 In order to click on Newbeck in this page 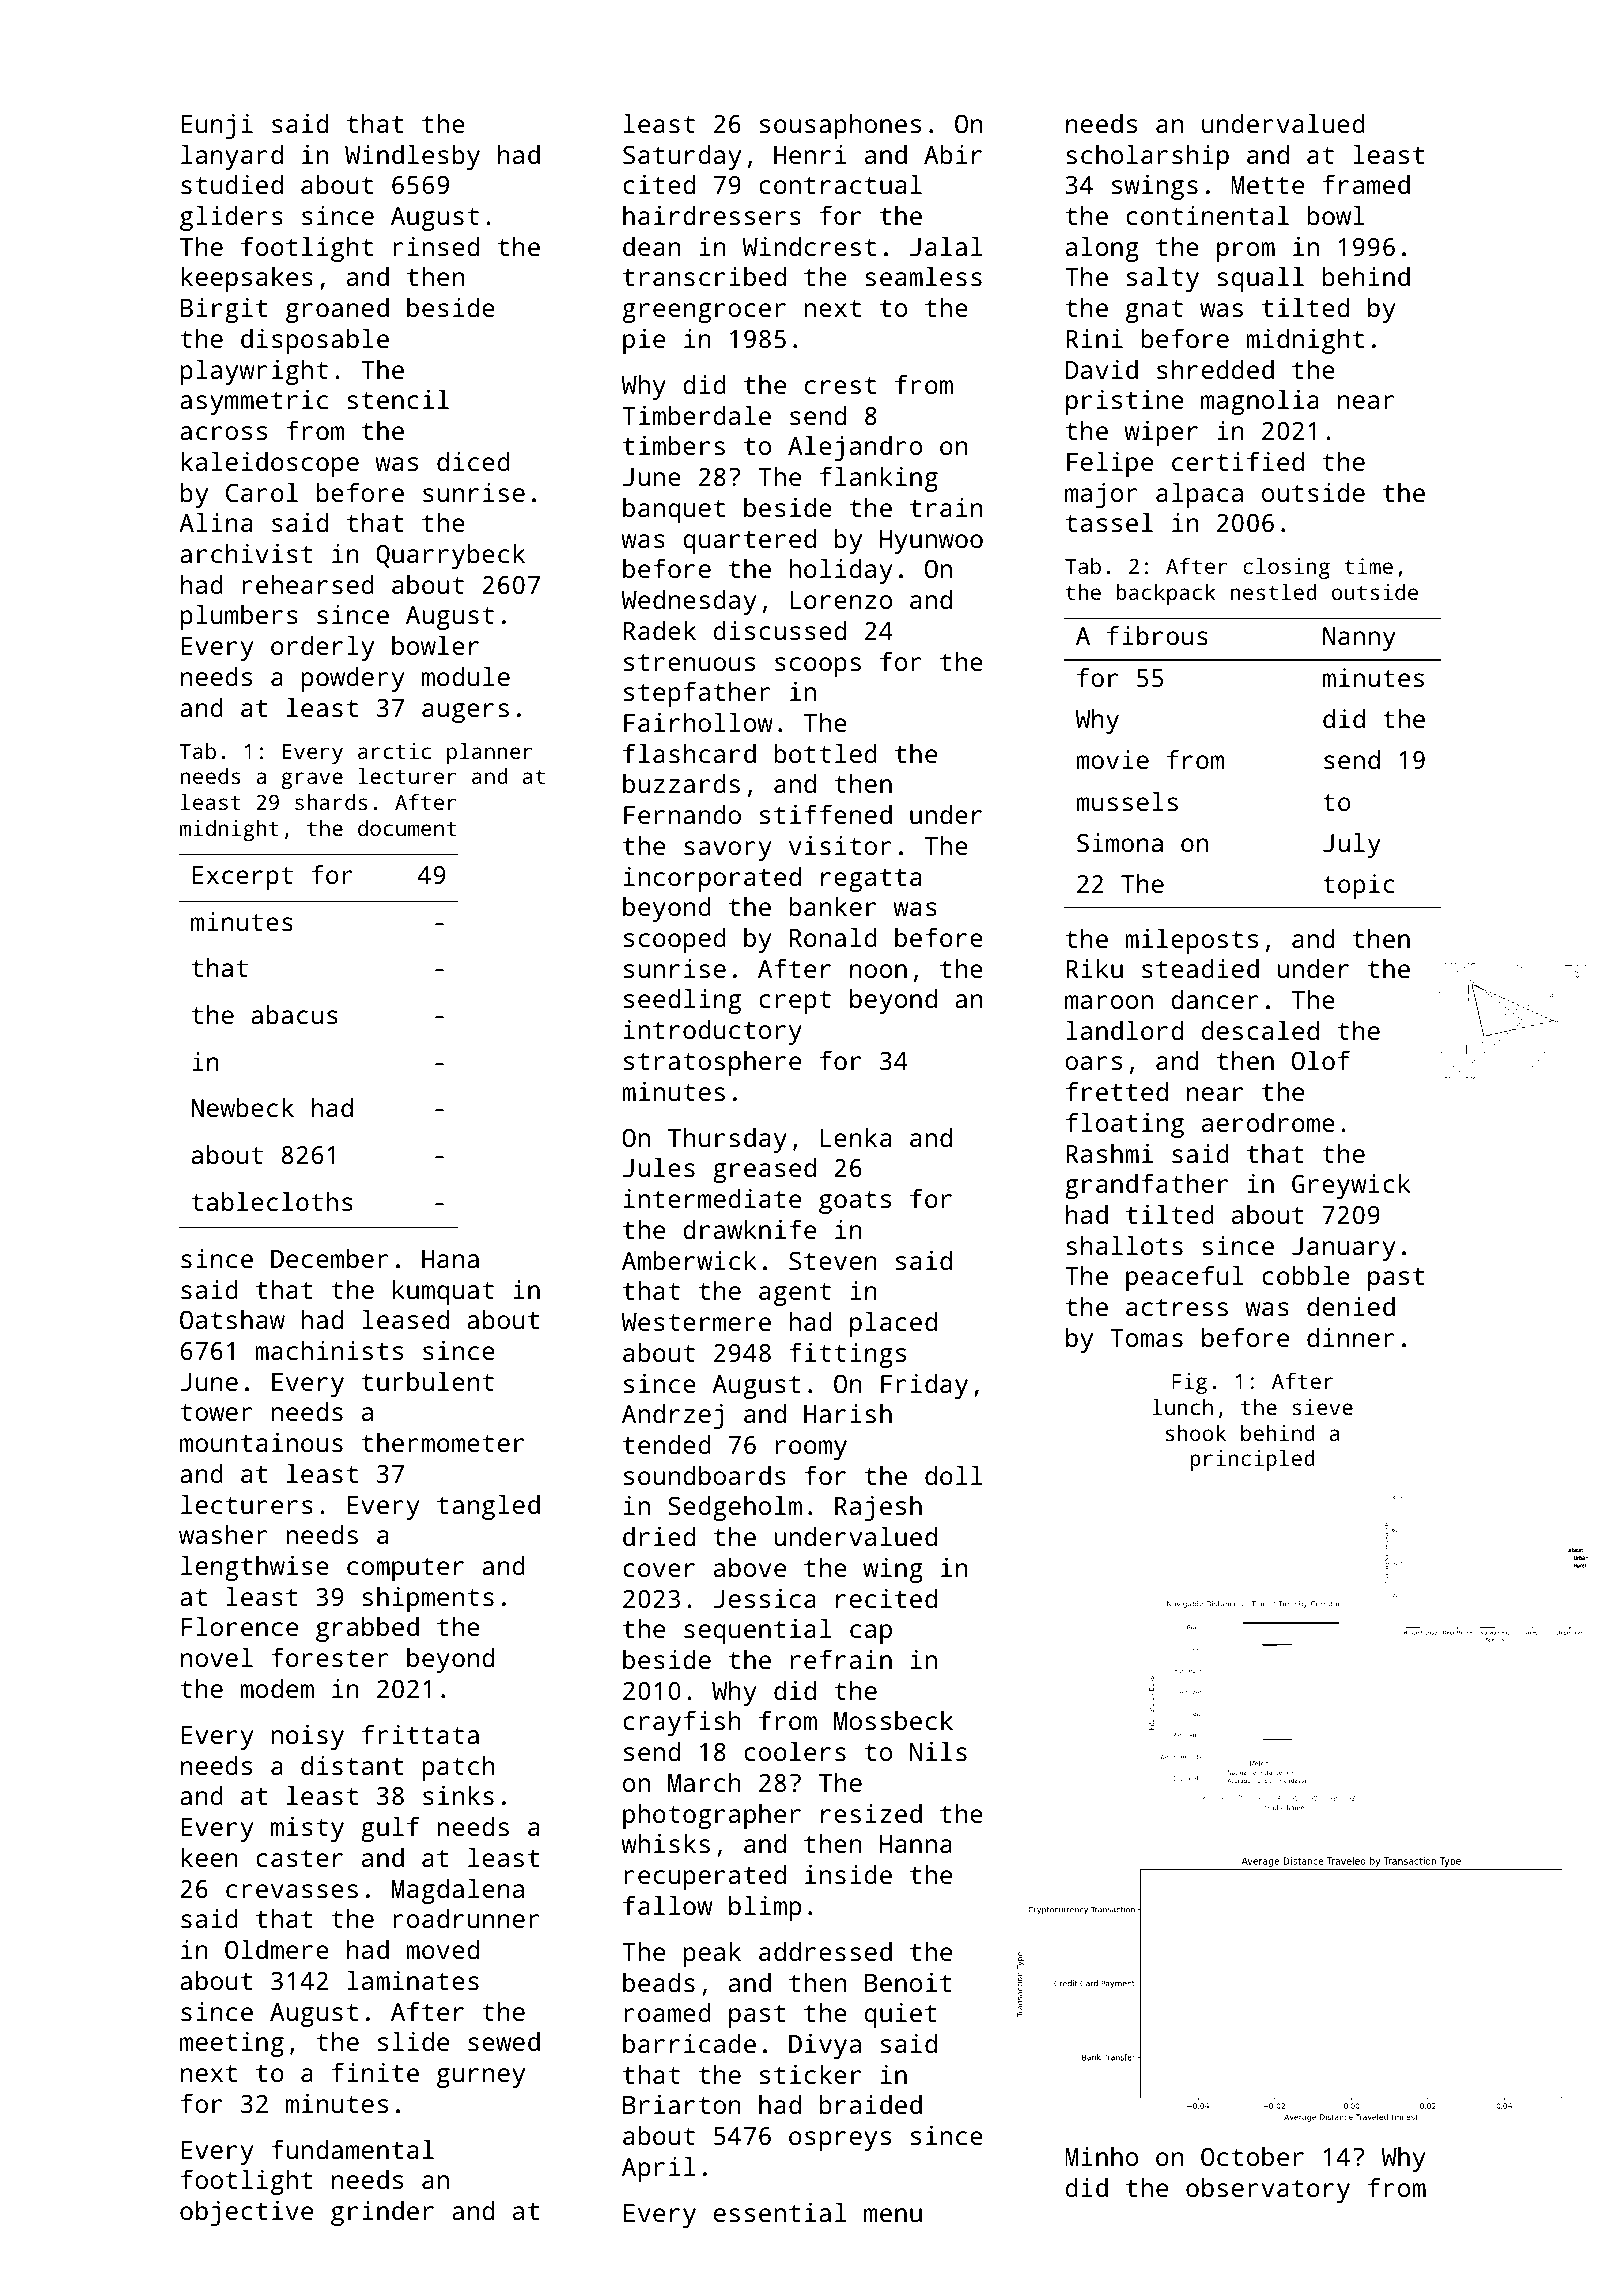, I will do `click(243, 1107)`.
